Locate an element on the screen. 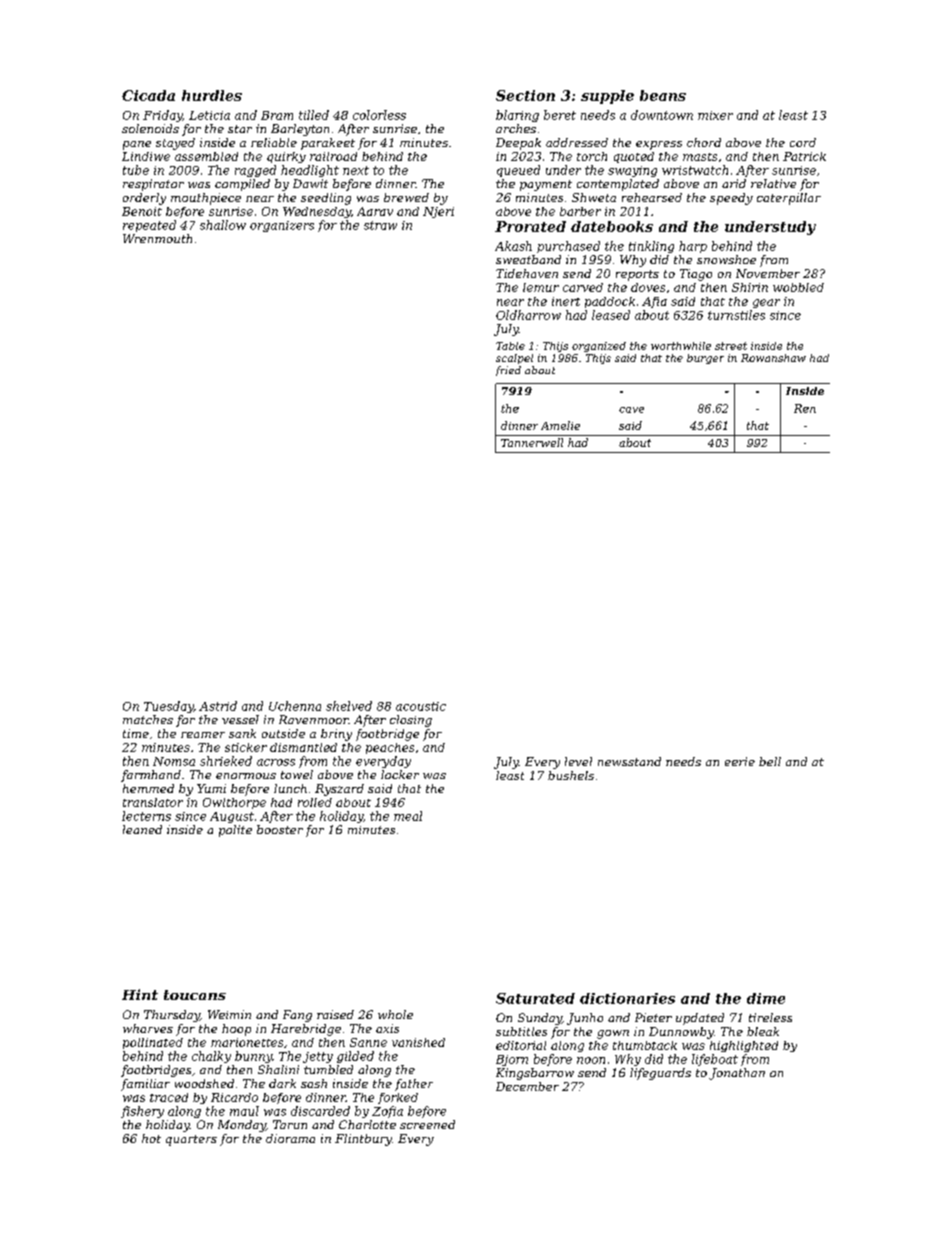  bushels is located at coordinates (571, 775).
